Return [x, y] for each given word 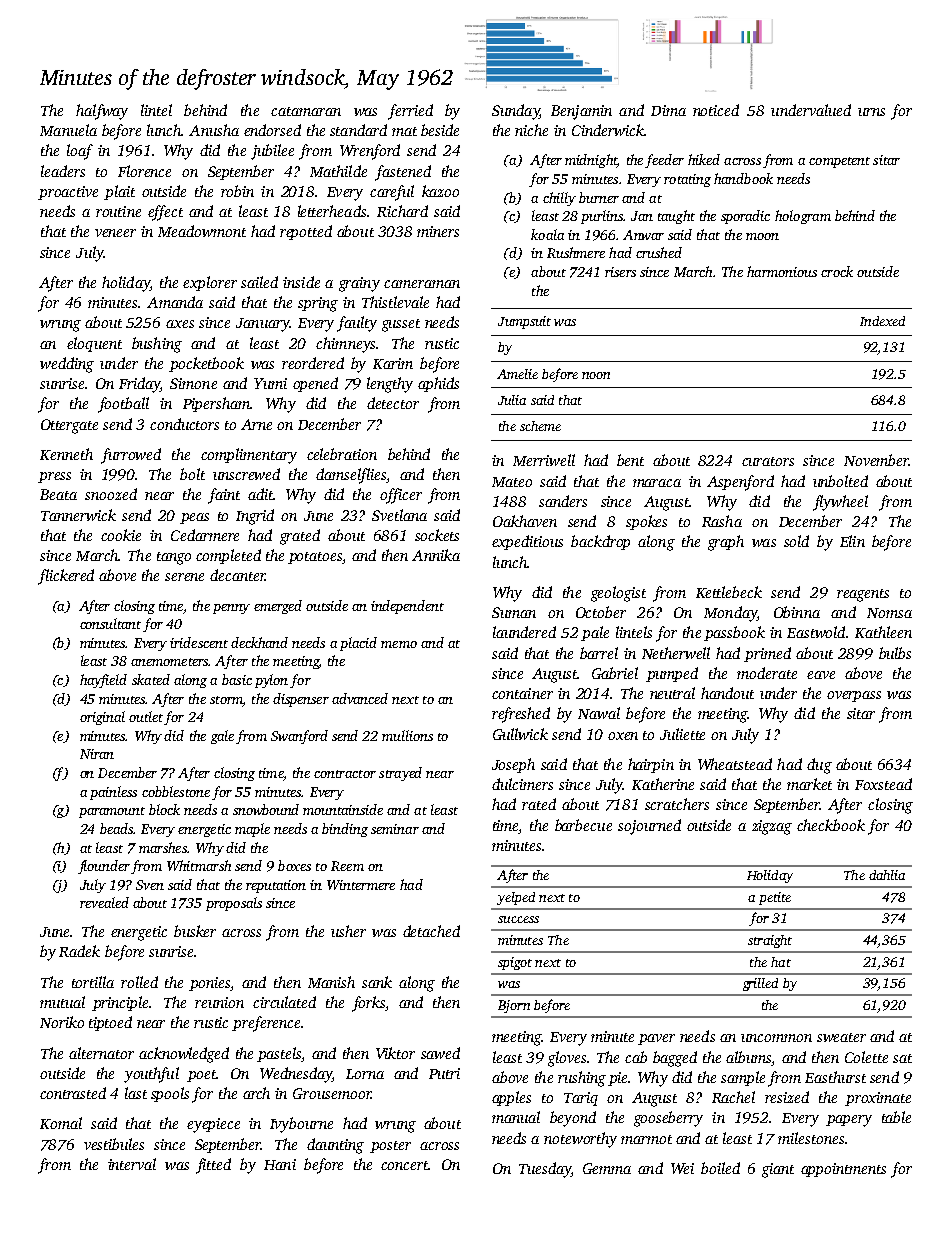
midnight [591, 161]
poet [201, 1076]
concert [404, 1165]
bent [630, 460]
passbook [734, 633]
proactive [68, 193]
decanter [237, 575]
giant [778, 1170]
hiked [704, 159]
